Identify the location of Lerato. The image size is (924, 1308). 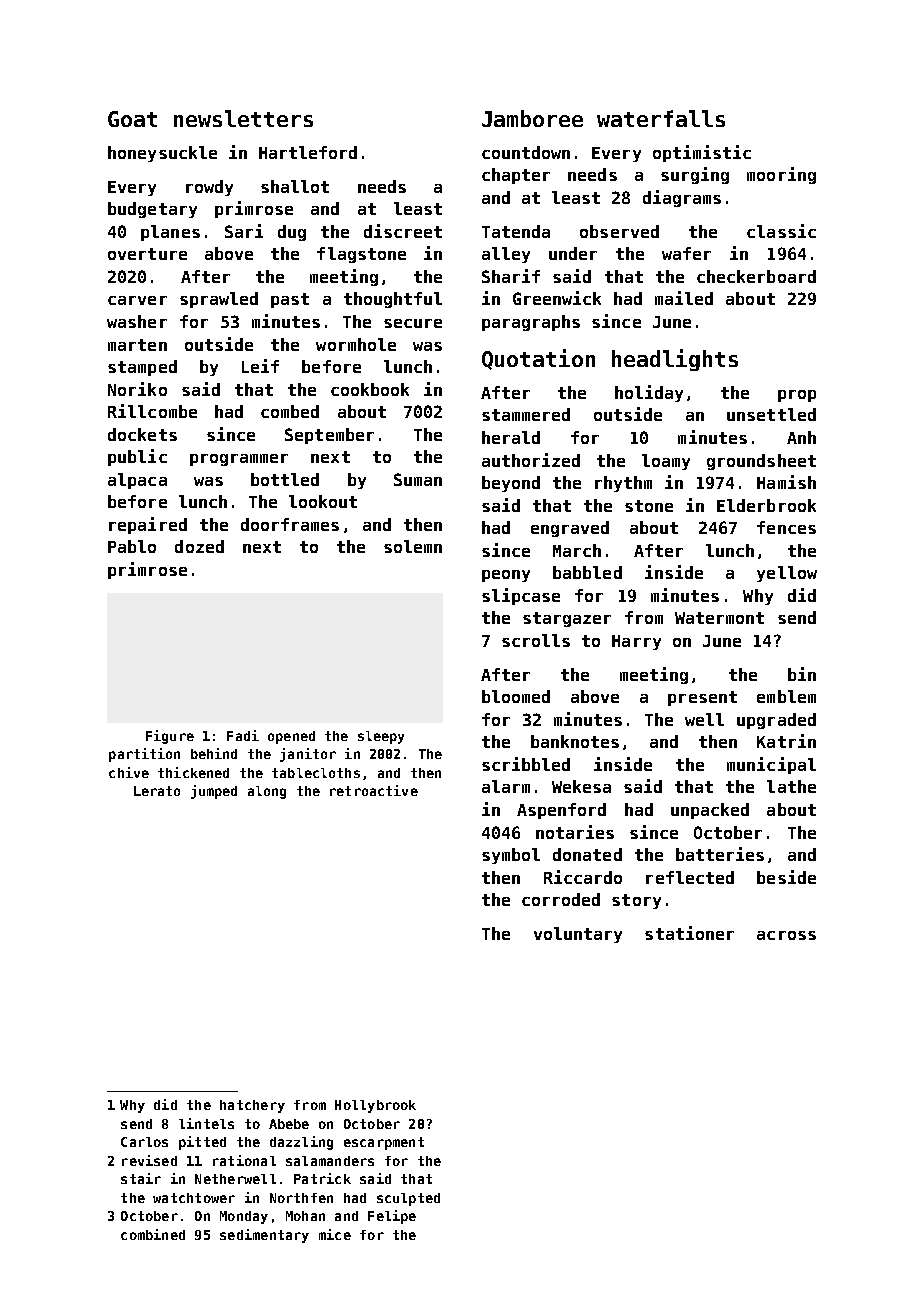
(157, 791).
